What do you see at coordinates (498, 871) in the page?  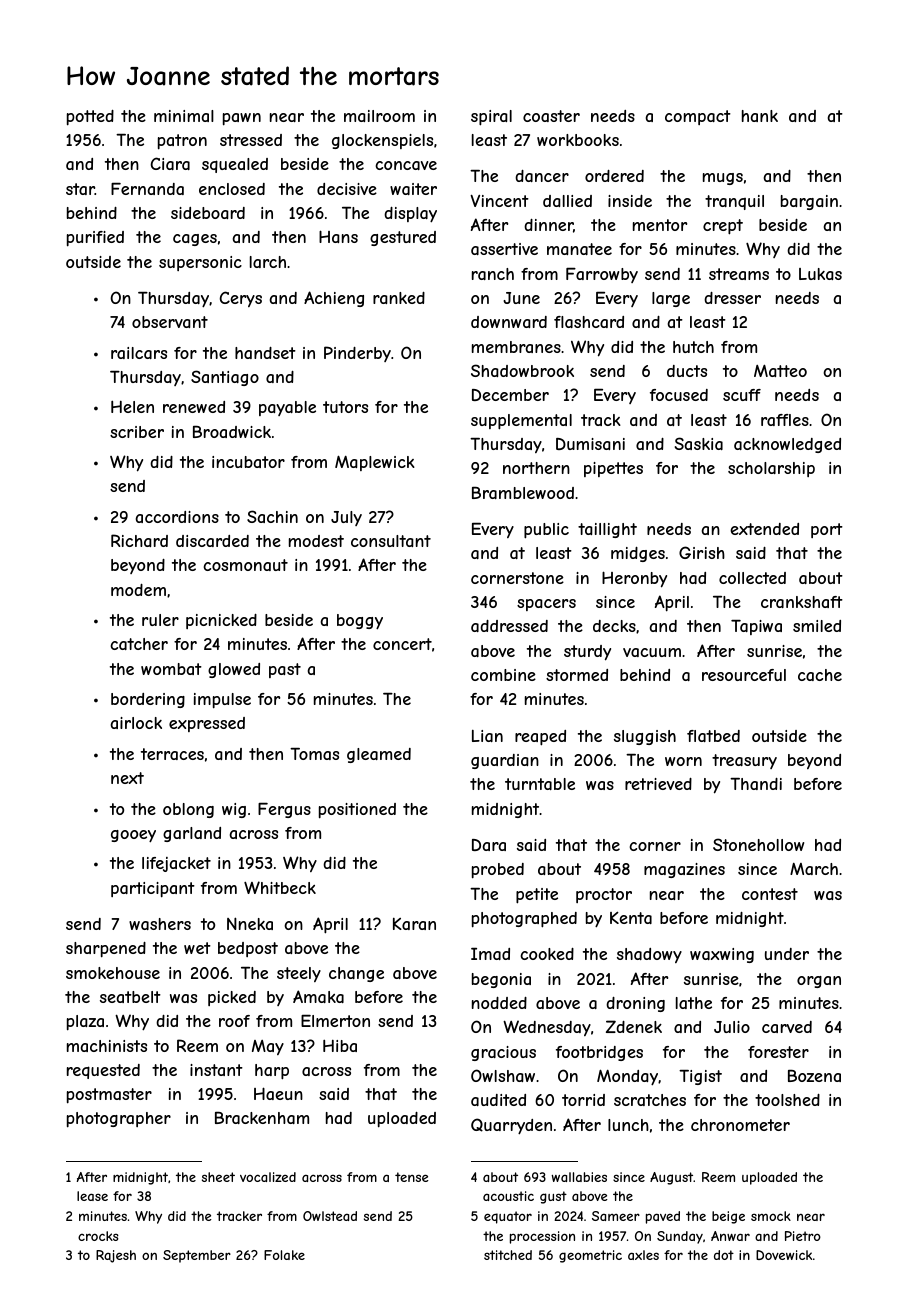 I see `probed` at bounding box center [498, 871].
